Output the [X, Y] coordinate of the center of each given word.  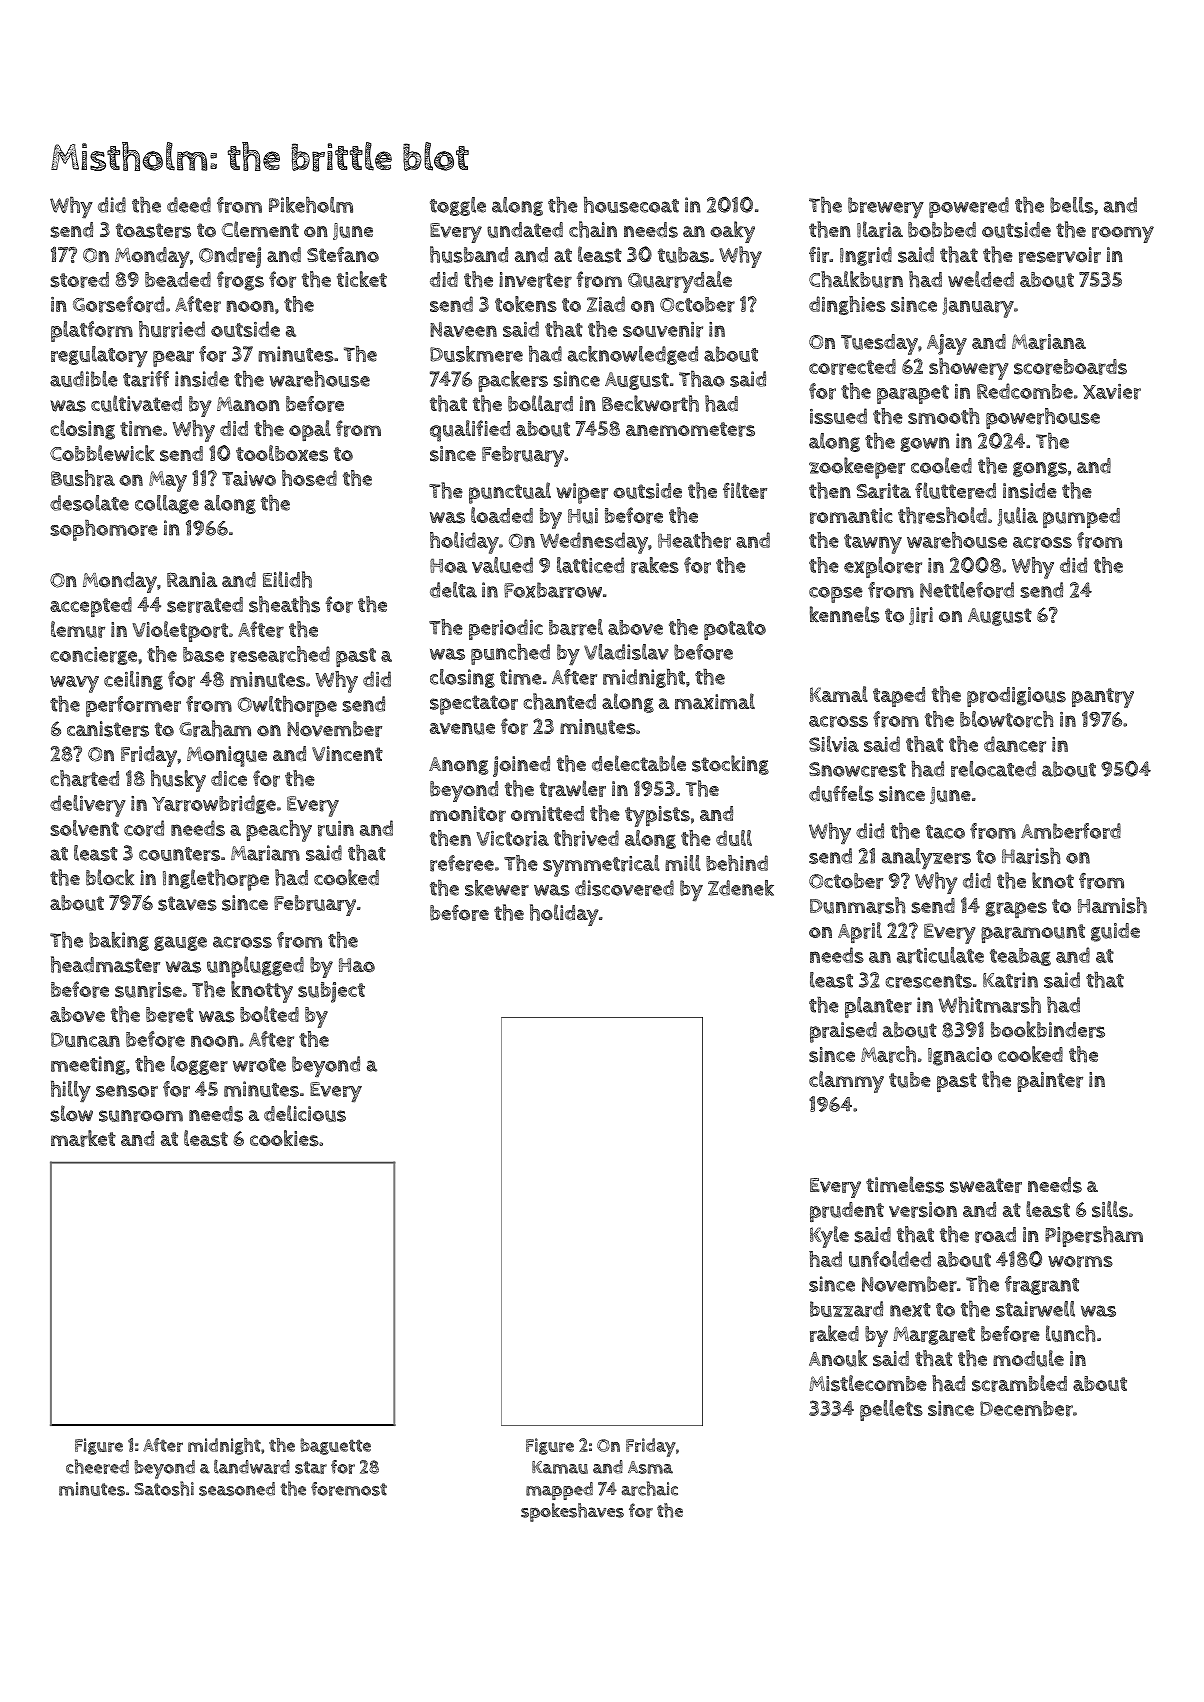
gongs [1040, 469]
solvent [84, 828]
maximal [715, 701]
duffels [841, 793]
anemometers [690, 429]
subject [331, 992]
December [1026, 1409]
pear [173, 358]
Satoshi [164, 1488]
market [83, 1138]
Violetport [180, 631]
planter [878, 1007]
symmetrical [601, 866]
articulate [940, 955]
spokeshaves [572, 1512]
